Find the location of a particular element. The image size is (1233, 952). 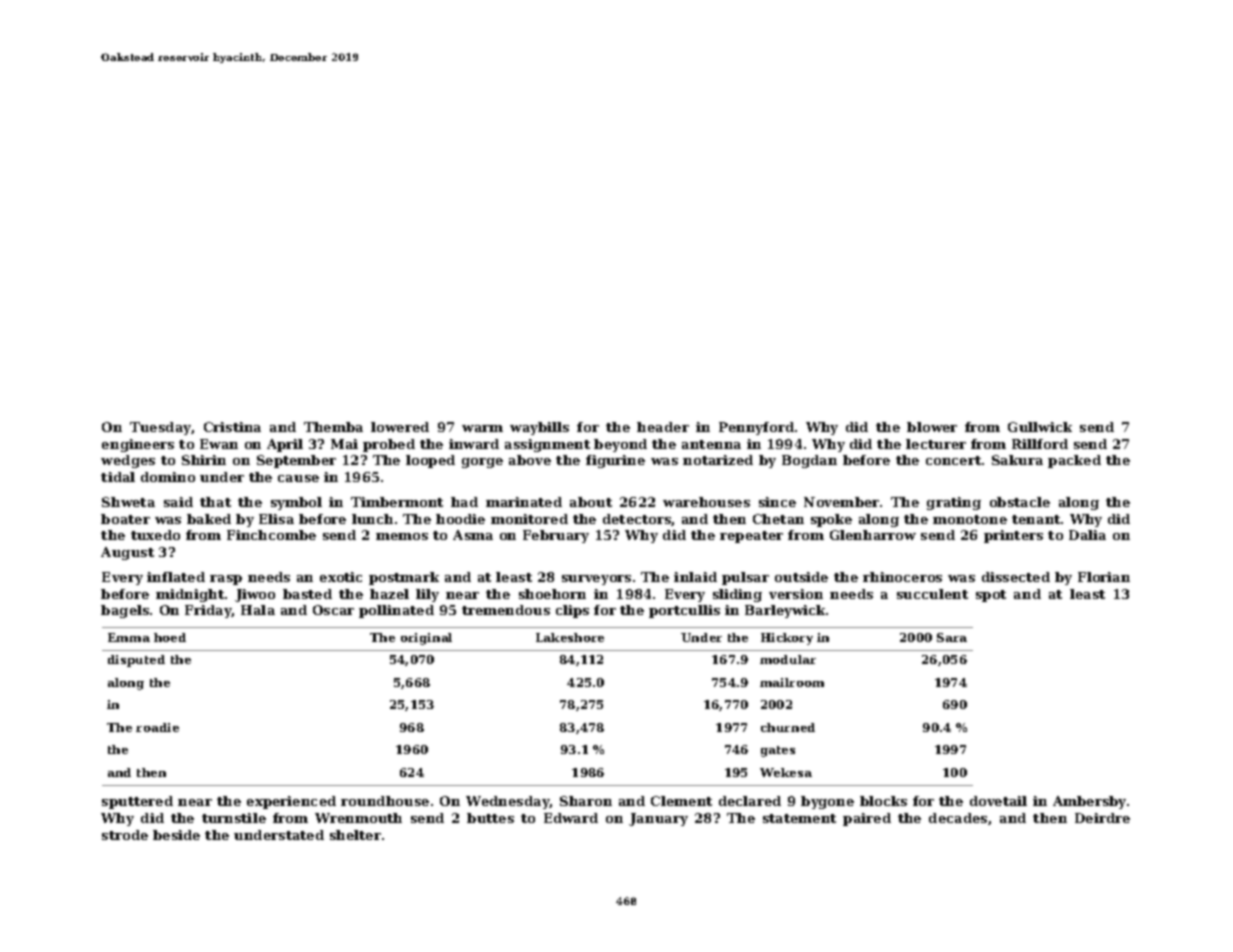

original is located at coordinates (426, 639).
